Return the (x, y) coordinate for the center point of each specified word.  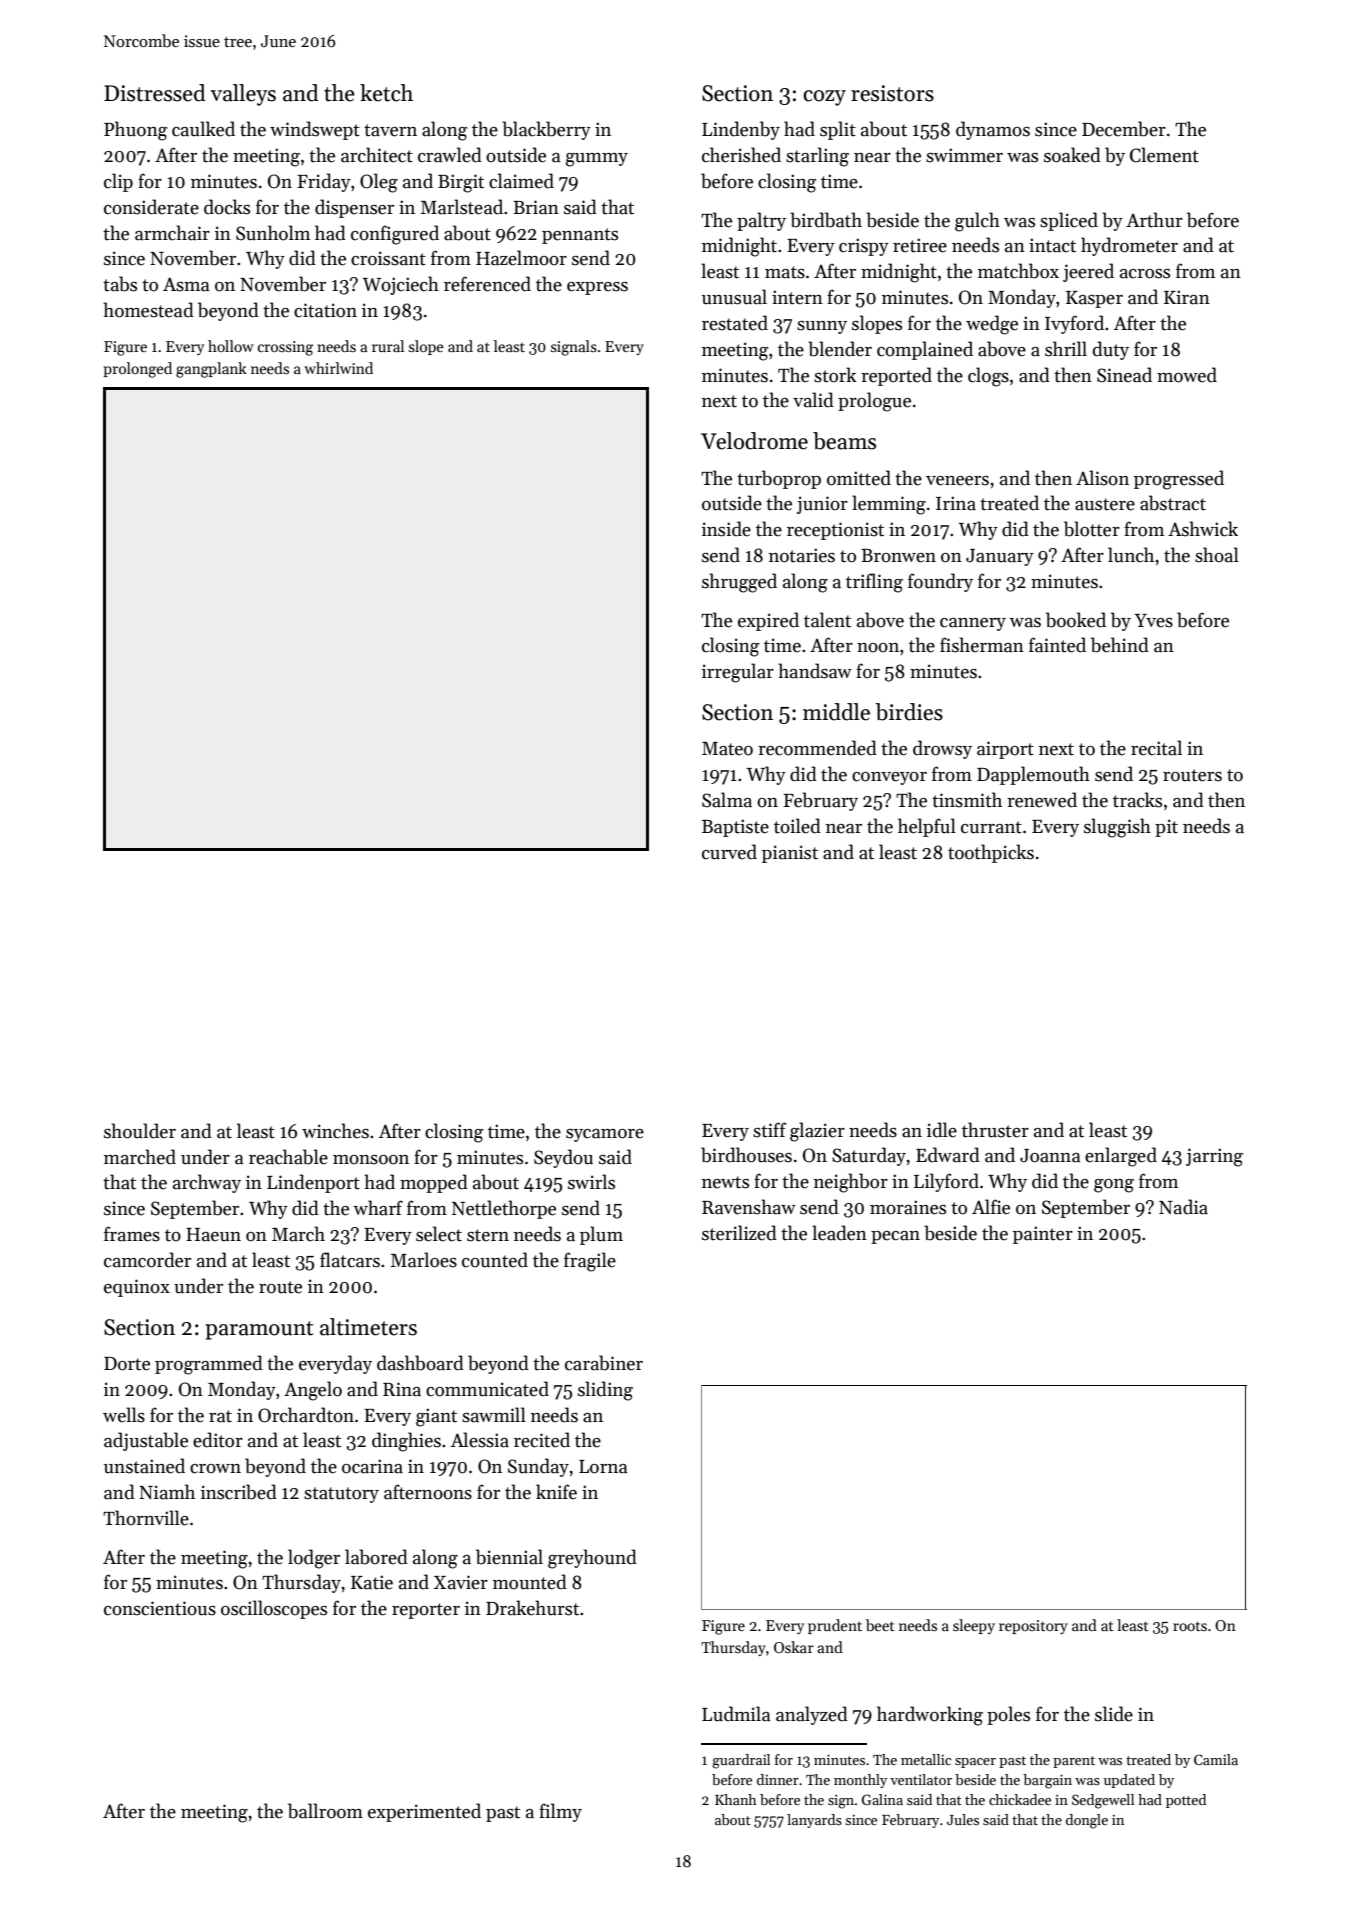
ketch (386, 93)
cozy (824, 98)
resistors (892, 93)
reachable (288, 1157)
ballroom (325, 1811)
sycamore (605, 1135)
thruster (995, 1130)
